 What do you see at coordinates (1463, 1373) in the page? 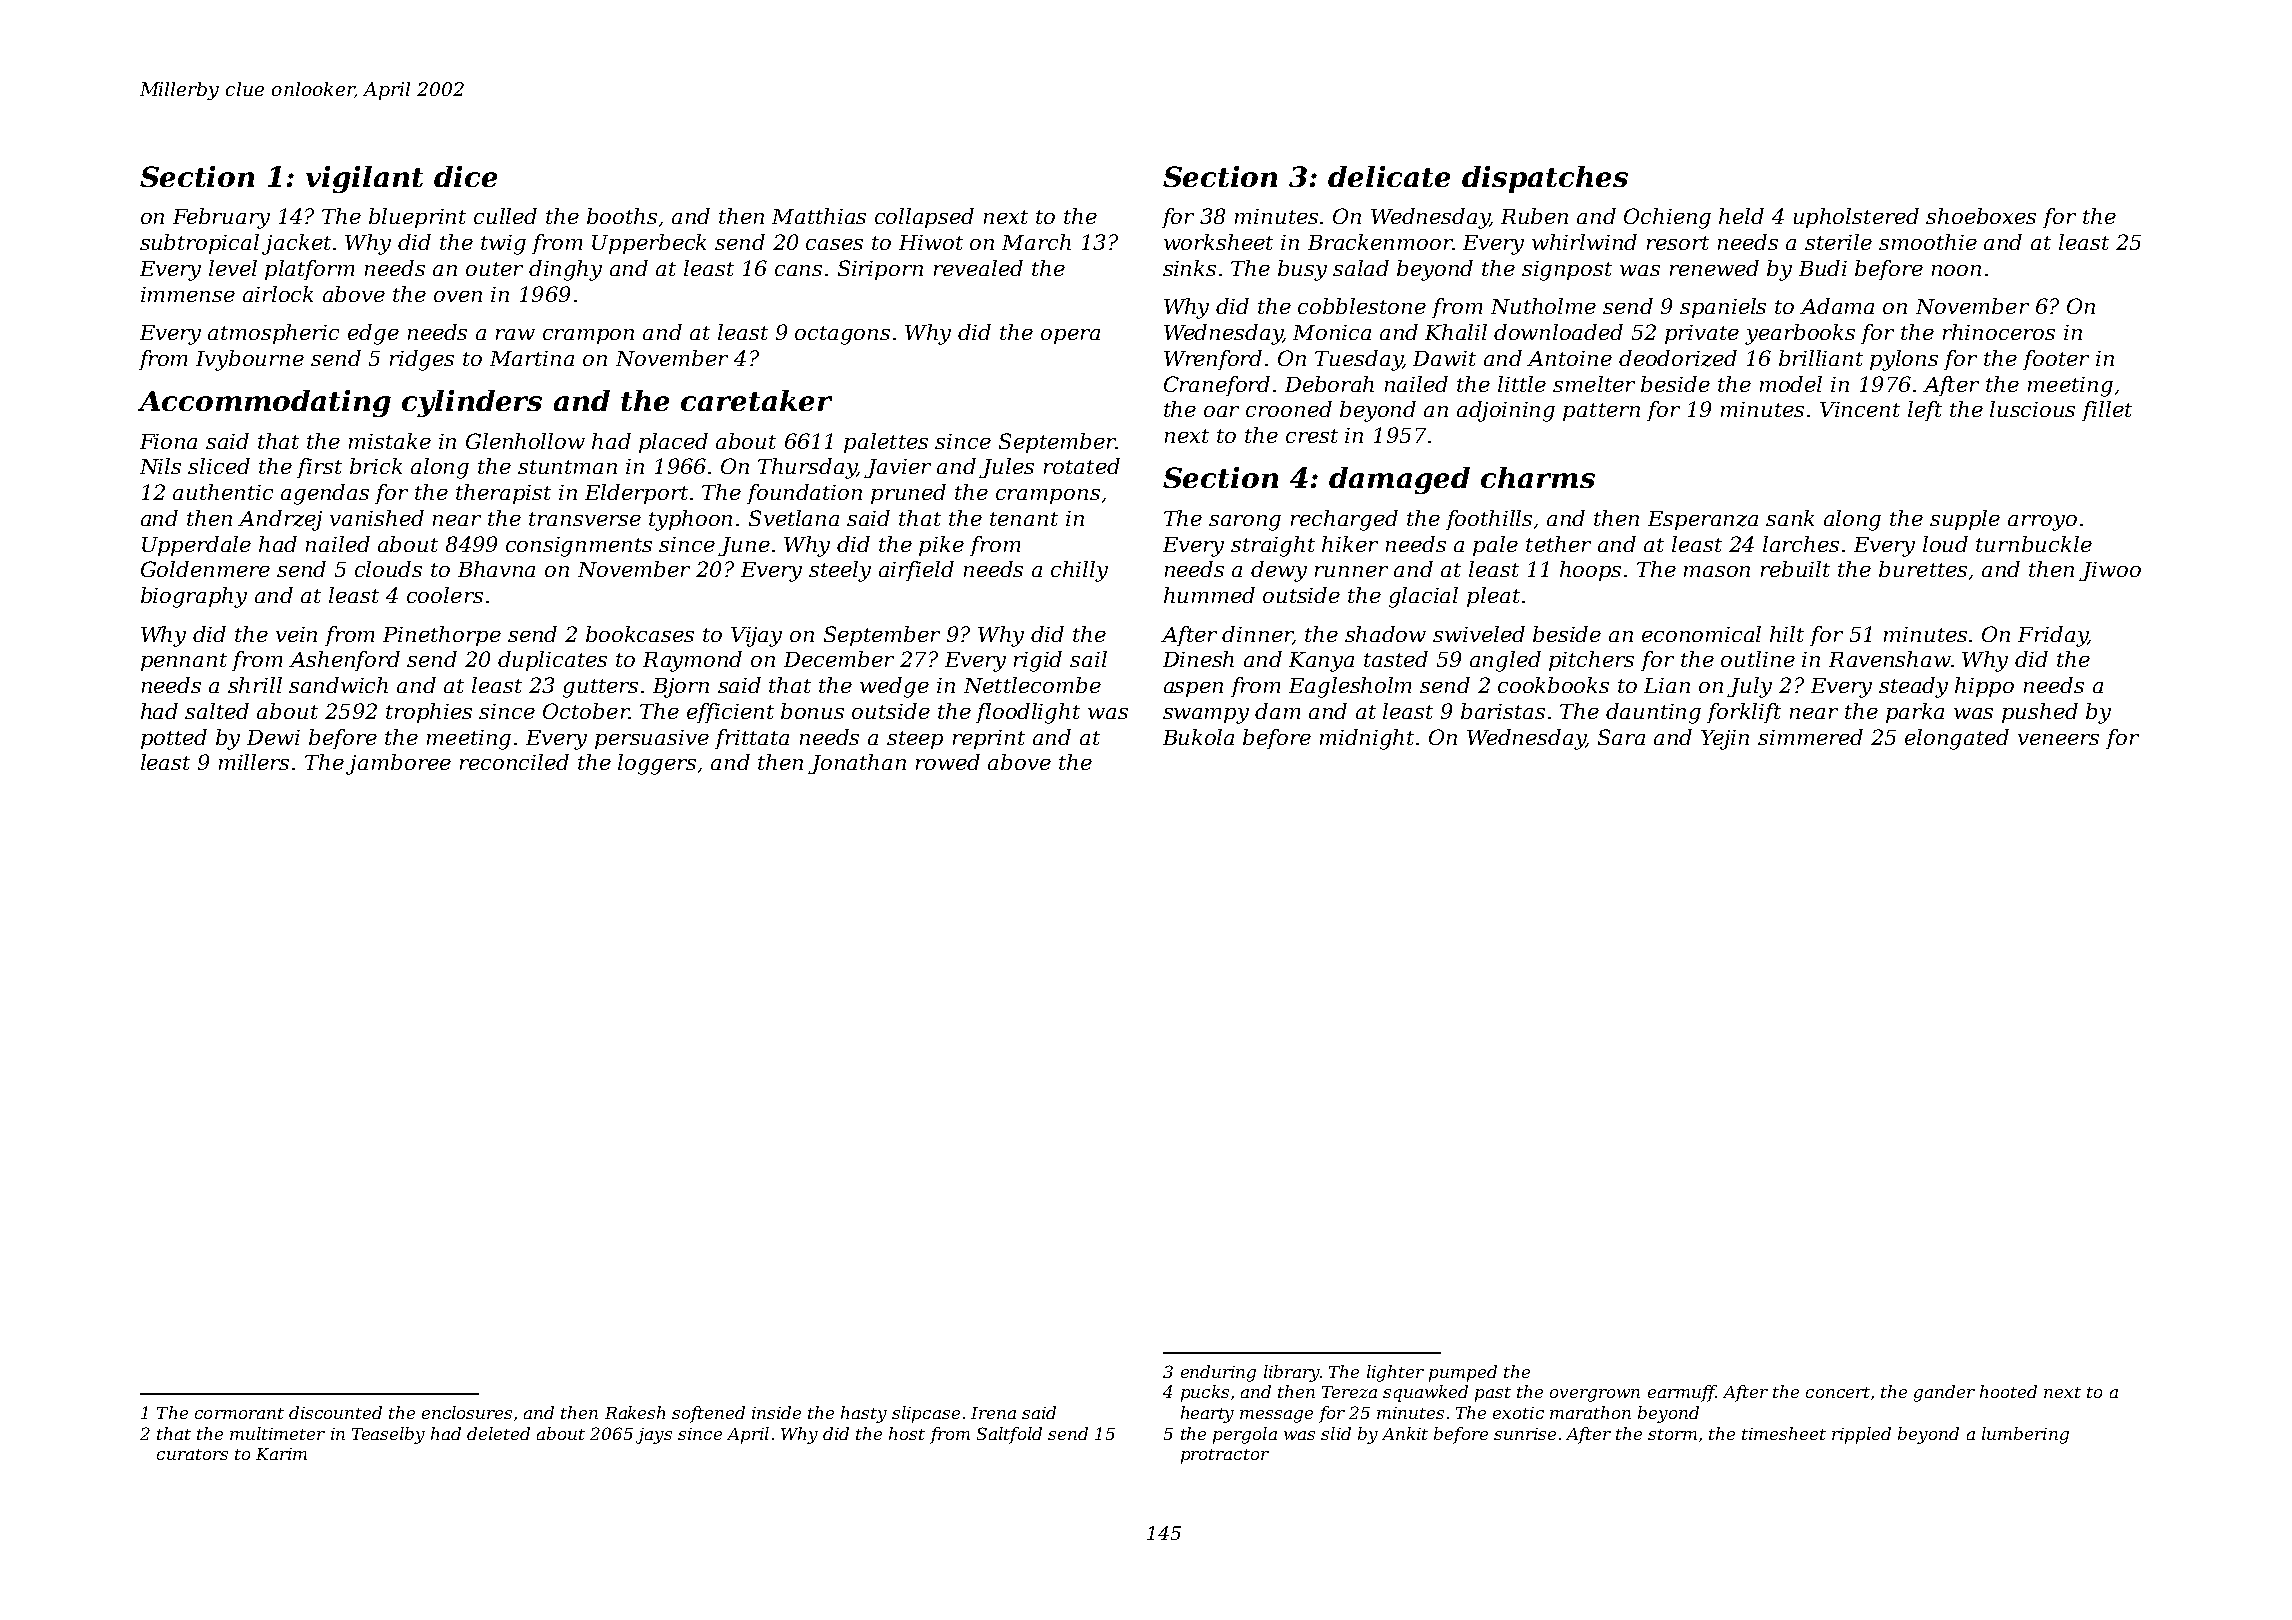
I see `pumped` at bounding box center [1463, 1373].
